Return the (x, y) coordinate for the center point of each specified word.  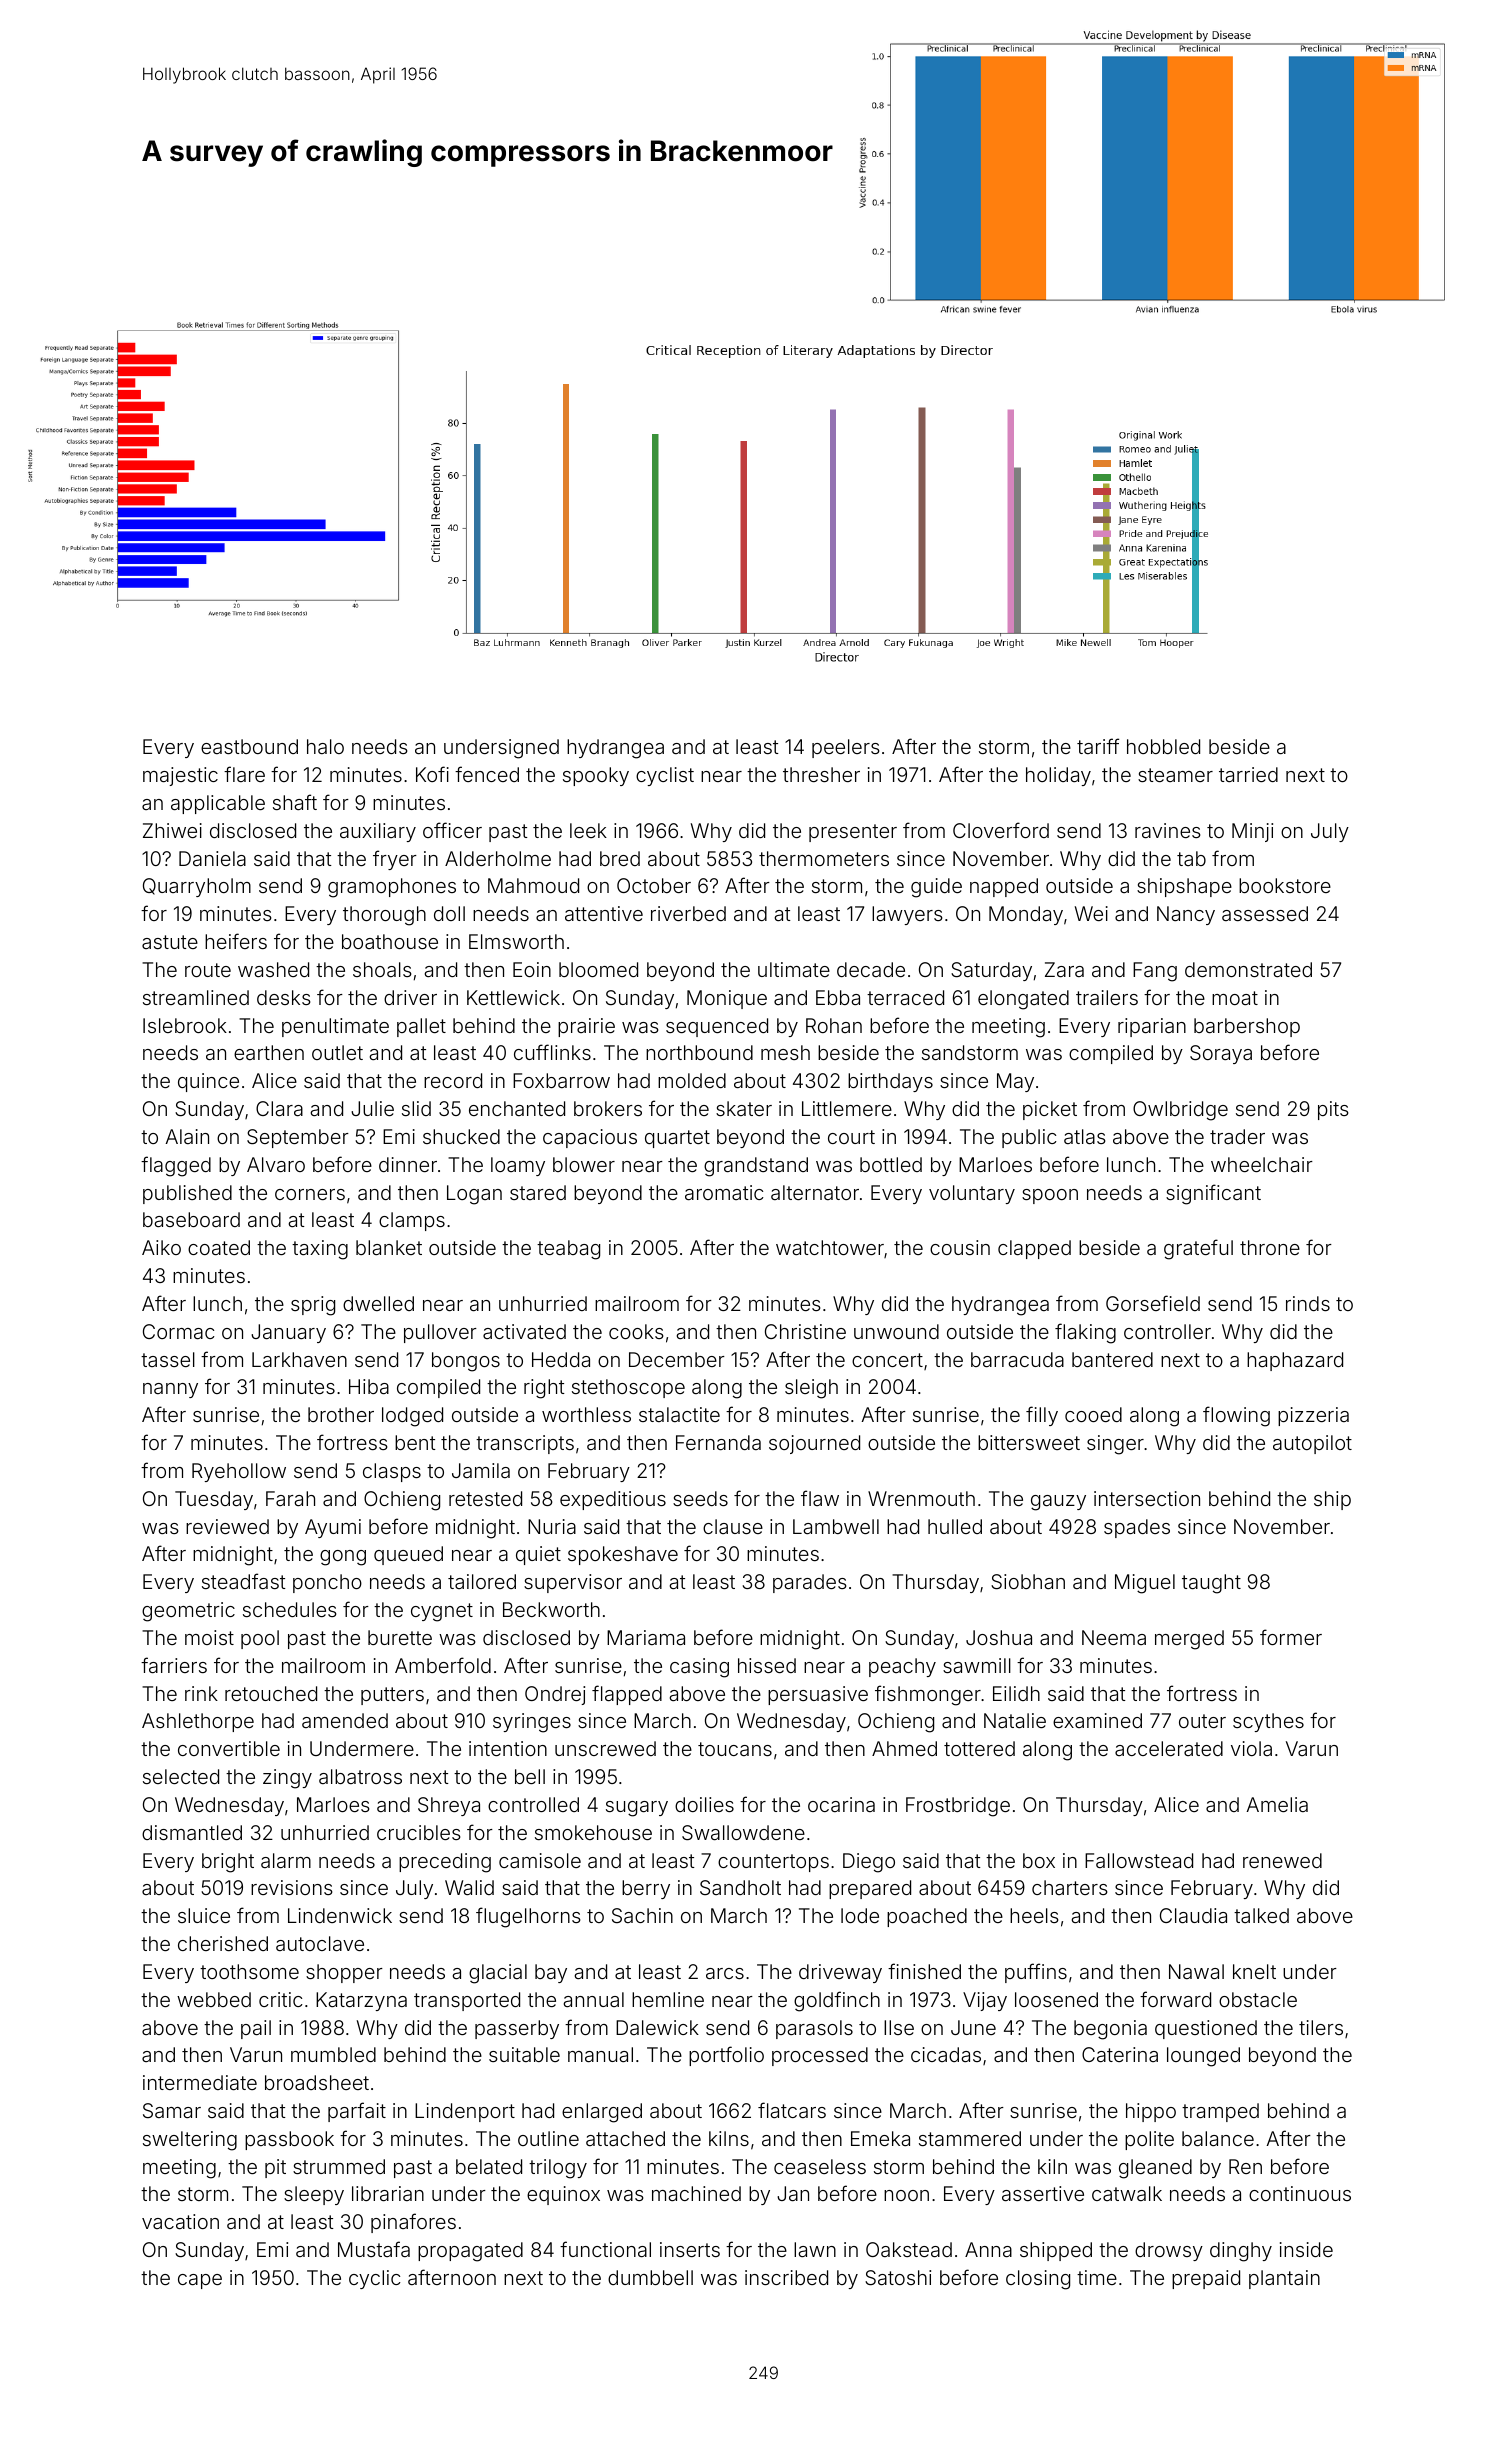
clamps (412, 1221)
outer (1202, 1721)
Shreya (449, 1806)
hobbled (1163, 746)
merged (1189, 1640)
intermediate (200, 2082)
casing (699, 1668)
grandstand (756, 1167)
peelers (846, 748)
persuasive (818, 1695)
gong (343, 1558)
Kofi (432, 774)
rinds (1308, 1303)
